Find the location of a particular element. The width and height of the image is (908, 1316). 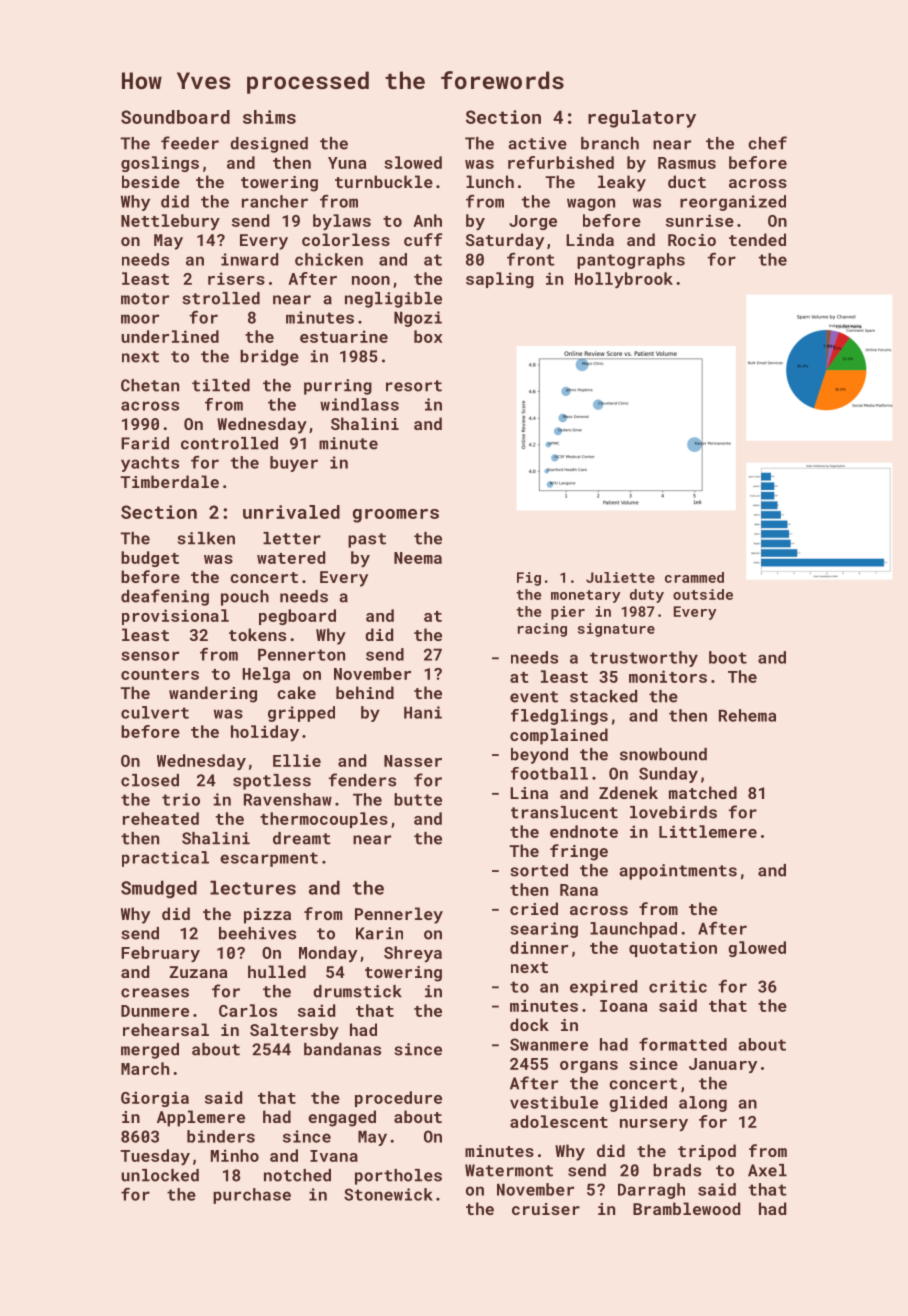

Soundboard is located at coordinates (175, 117).
